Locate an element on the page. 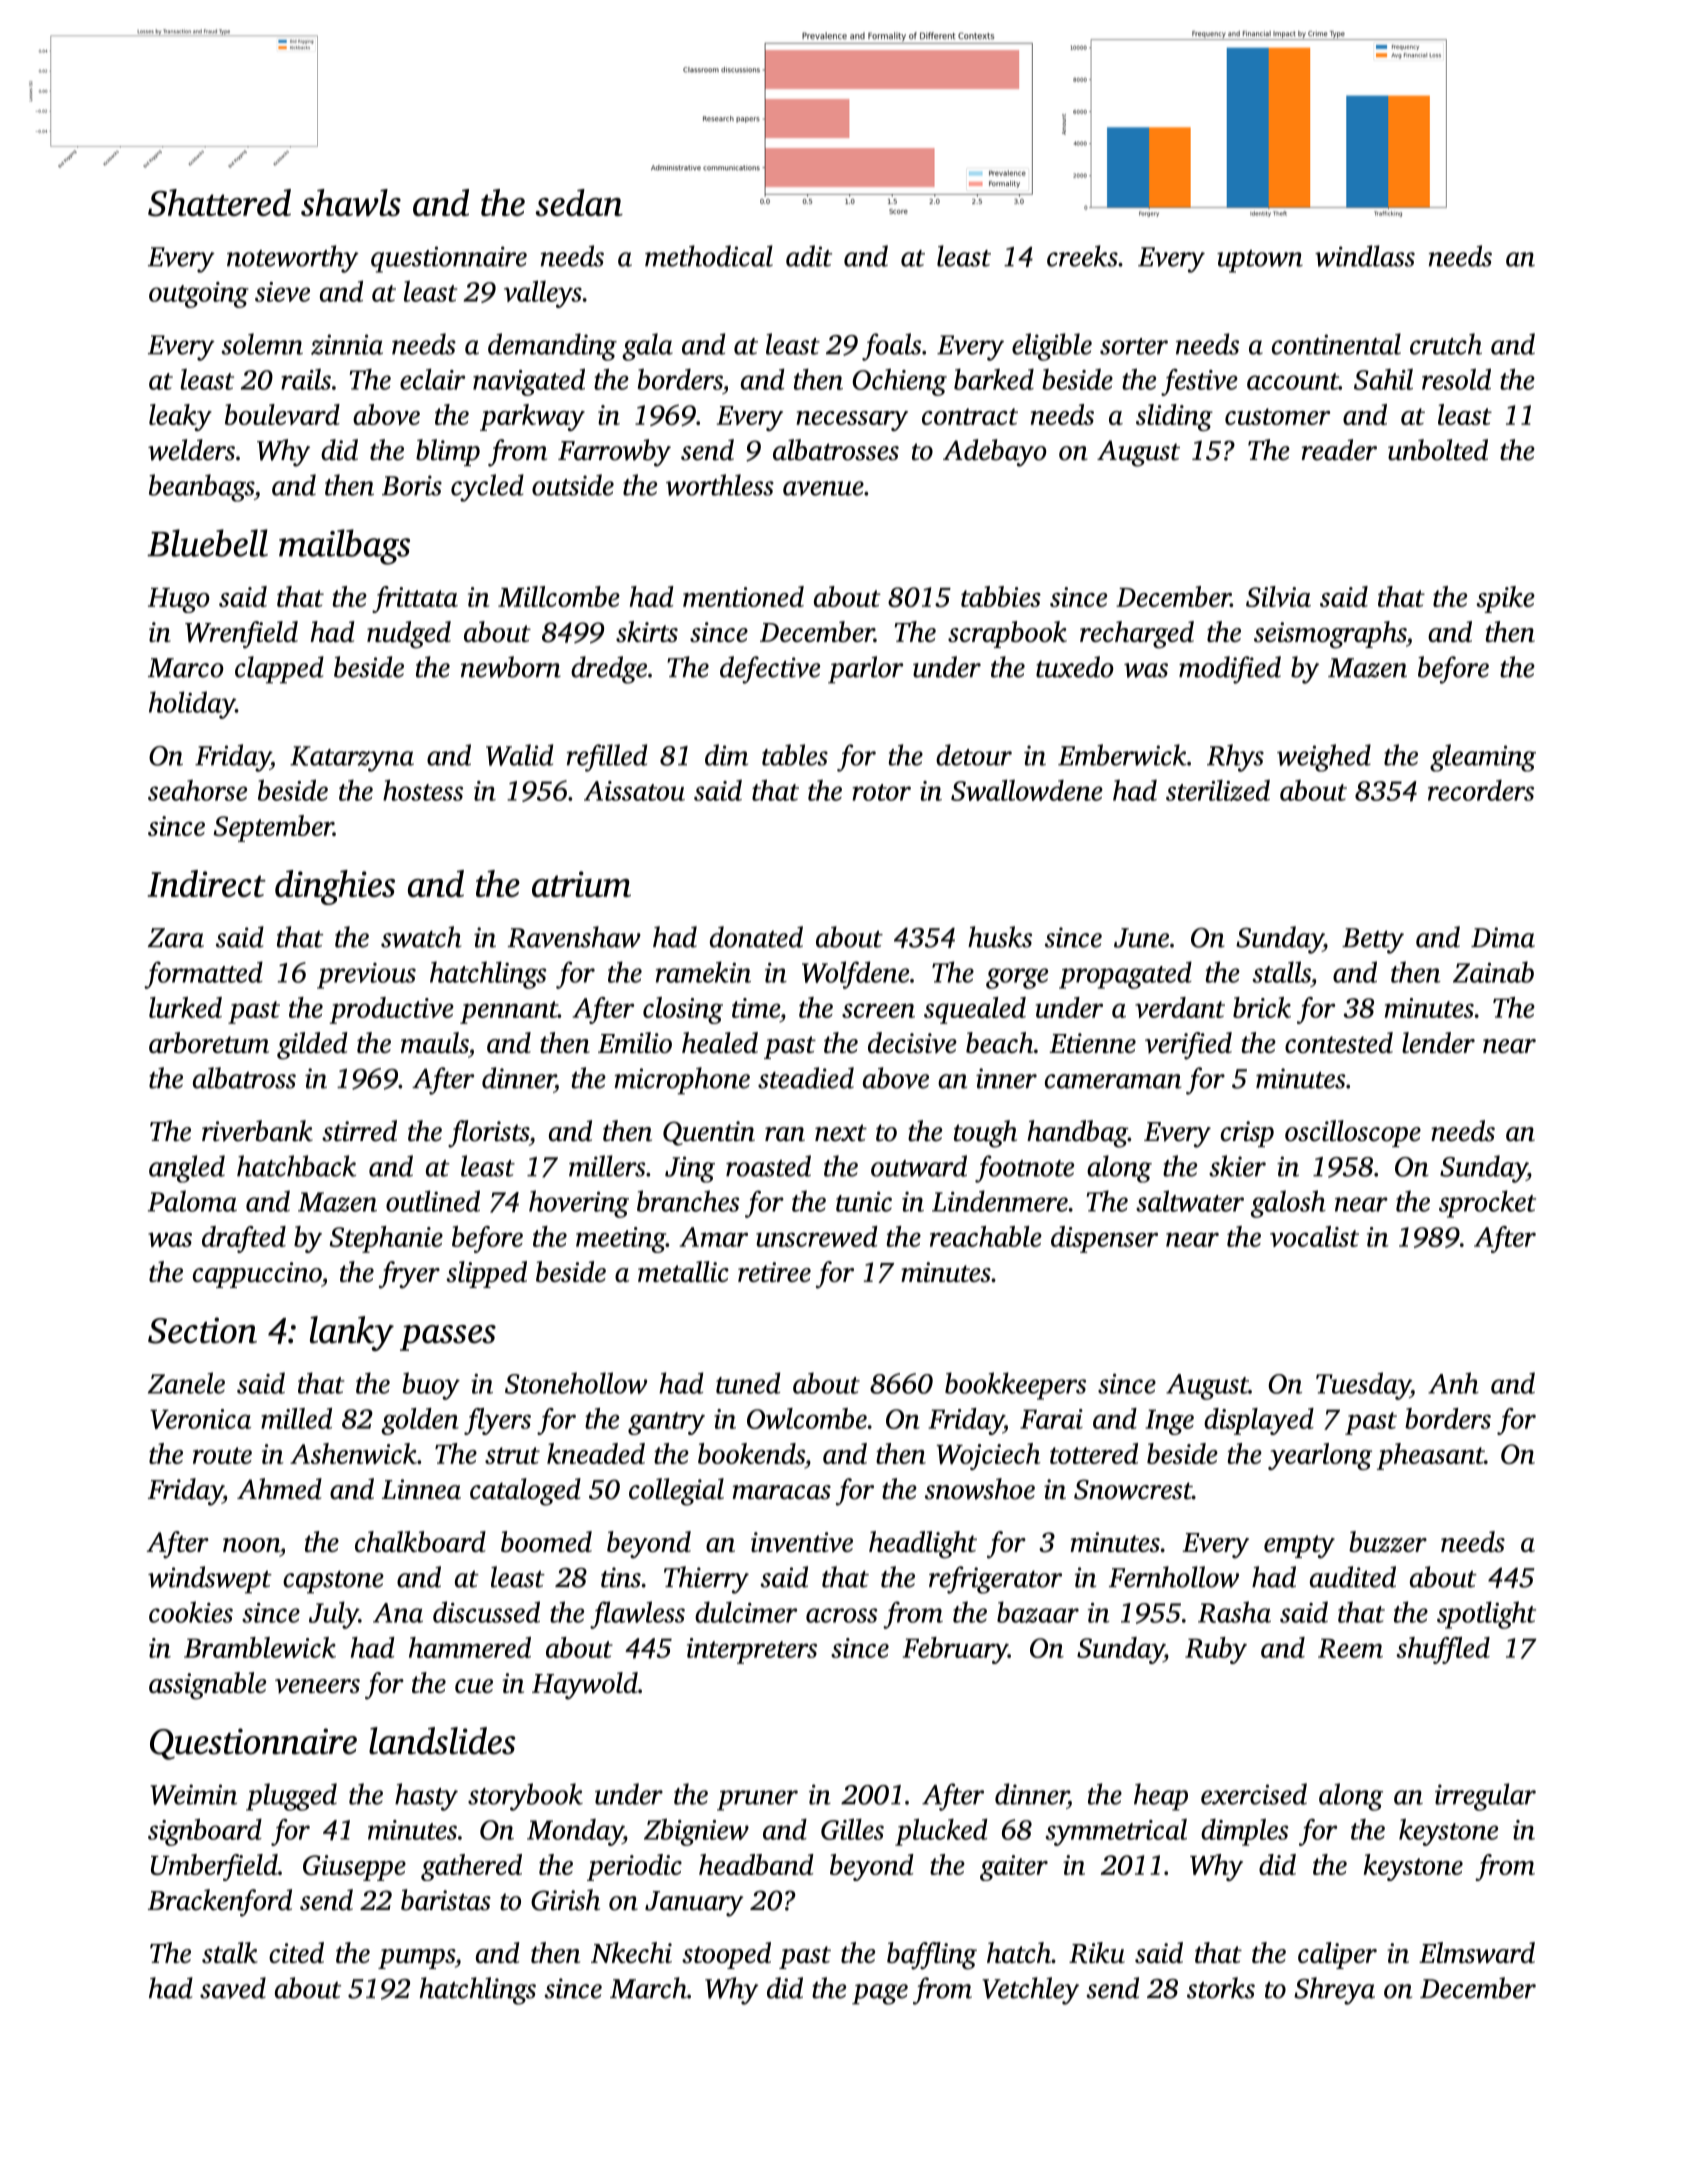 The width and height of the document is (1683, 2178). Vetchley is located at coordinates (1030, 1991).
